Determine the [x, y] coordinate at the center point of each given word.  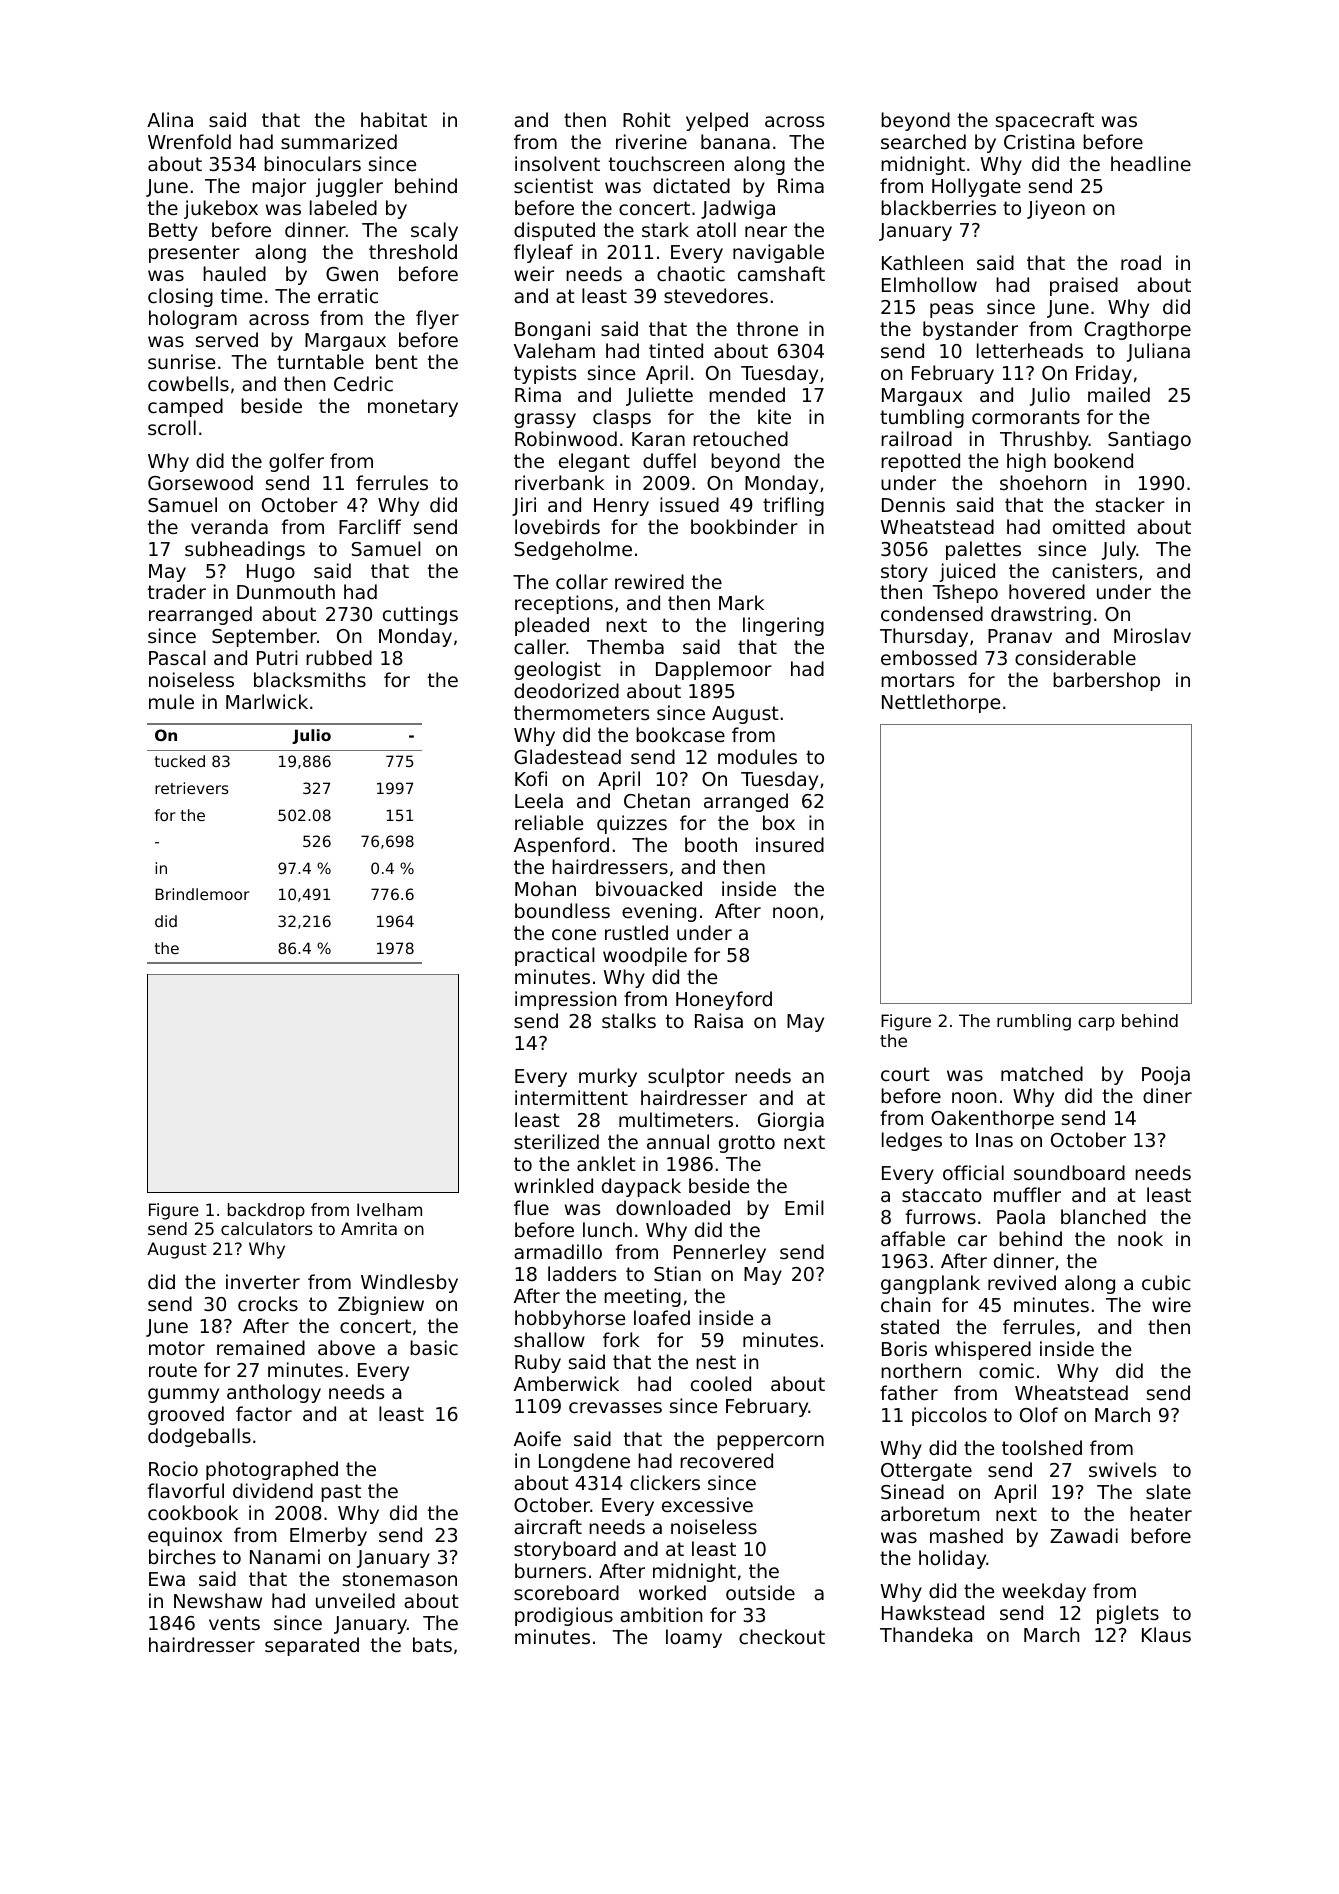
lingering [783, 626]
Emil [804, 1207]
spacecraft [1045, 121]
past [341, 1493]
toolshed [1042, 1447]
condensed [932, 613]
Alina [170, 119]
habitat [394, 119]
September [264, 637]
